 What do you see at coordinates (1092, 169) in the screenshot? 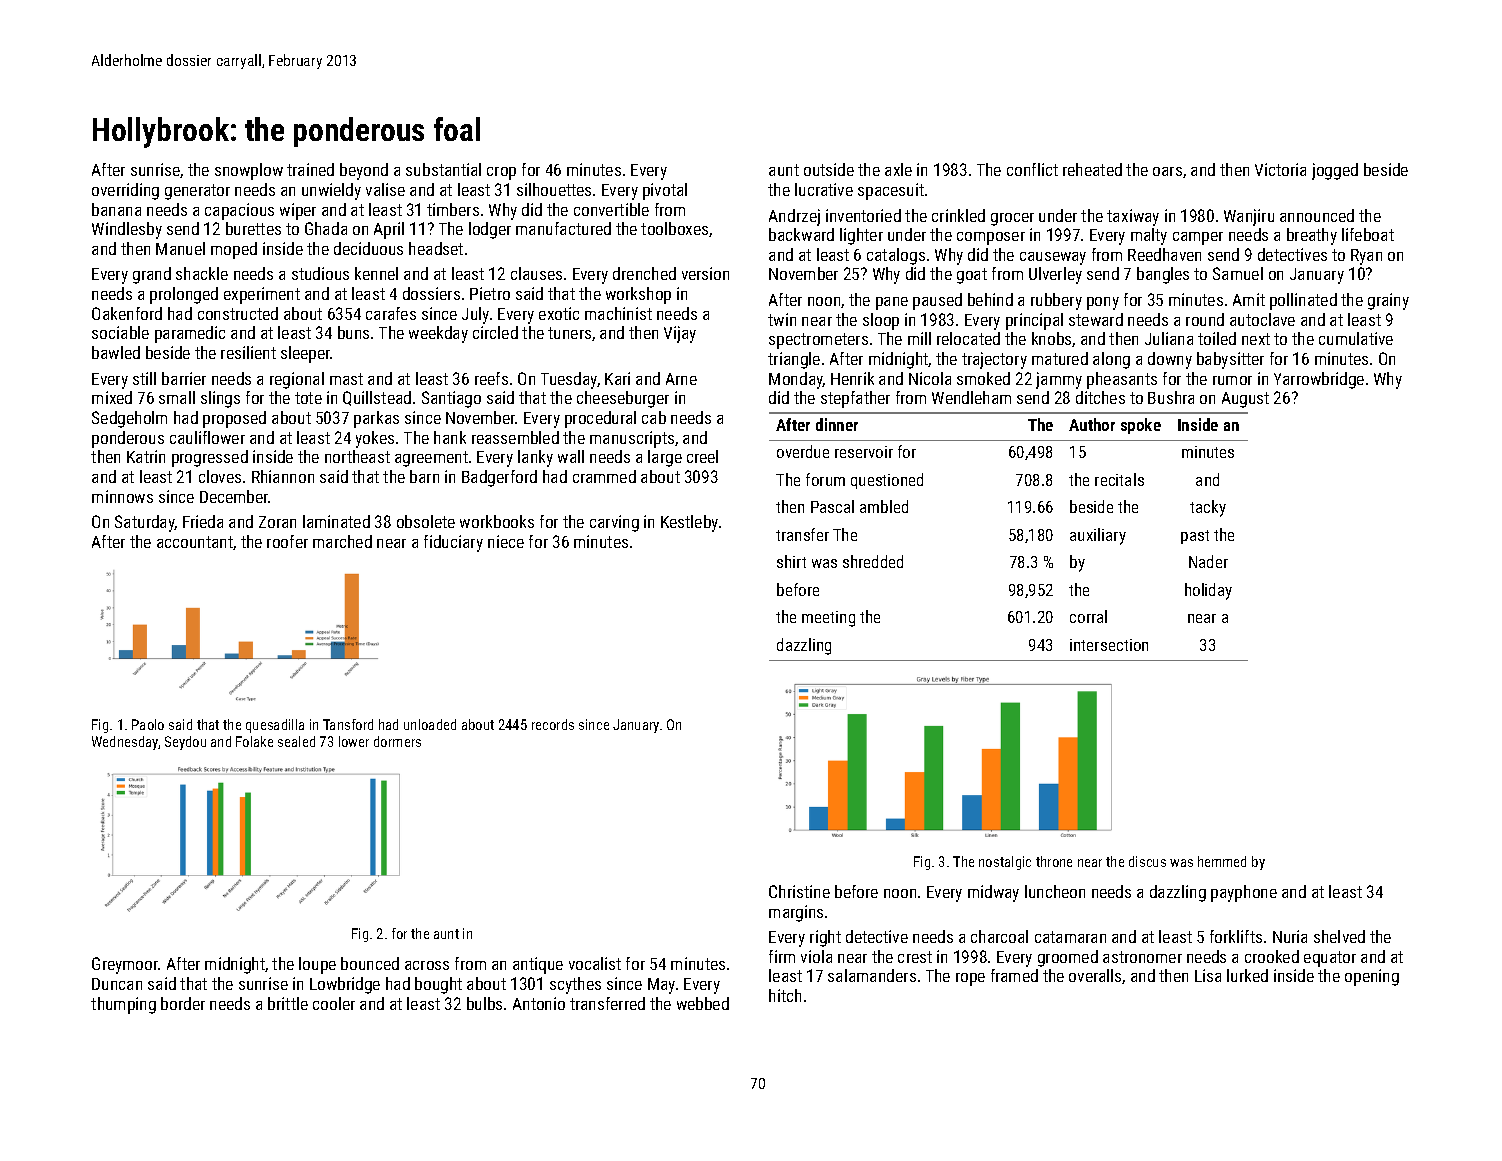
I see `reheated` at bounding box center [1092, 169].
